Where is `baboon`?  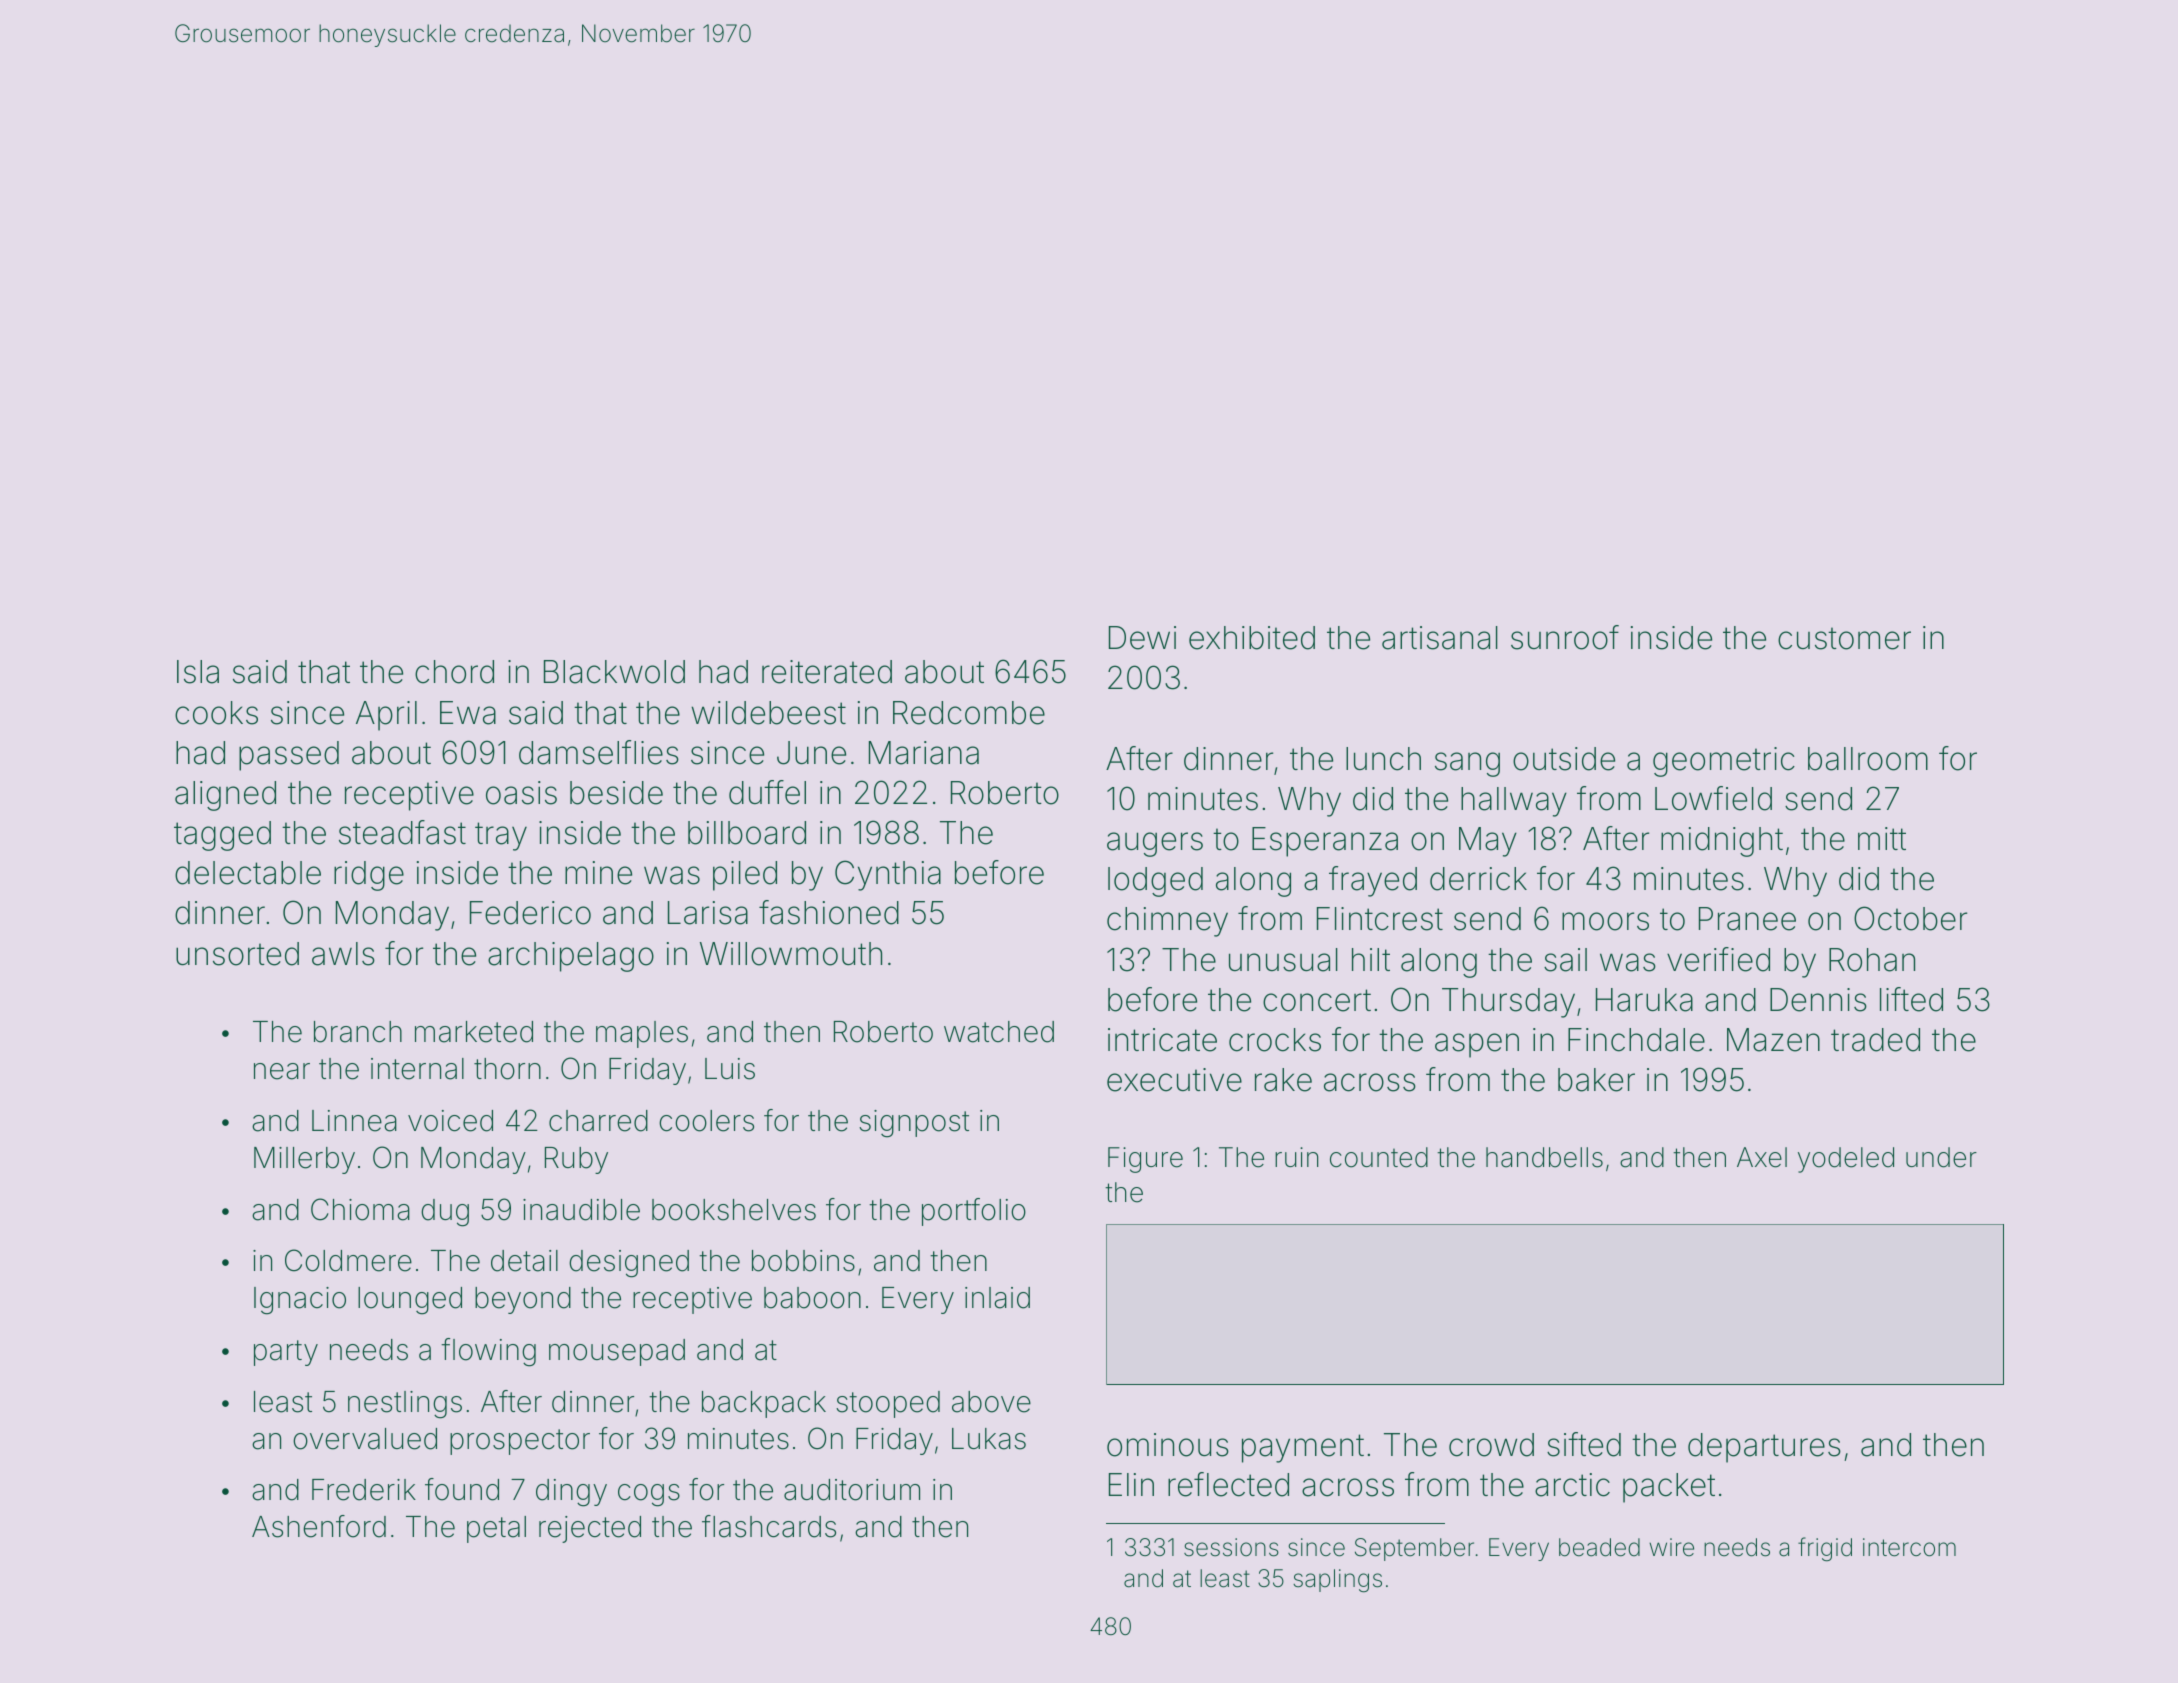
baboon is located at coordinates (812, 1298).
